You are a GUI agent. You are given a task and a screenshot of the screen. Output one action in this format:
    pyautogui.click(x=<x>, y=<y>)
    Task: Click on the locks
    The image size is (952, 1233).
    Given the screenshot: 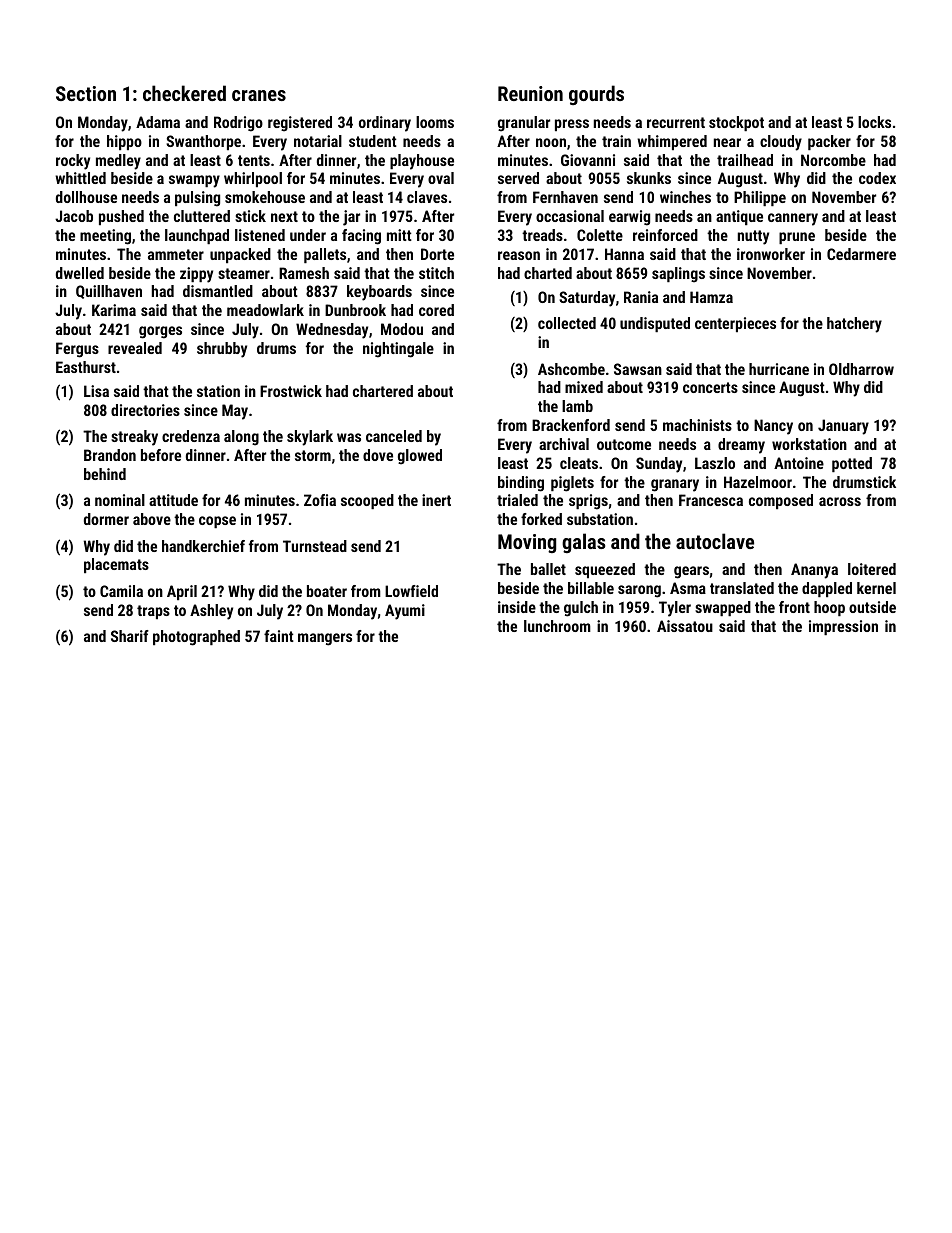 What is the action you would take?
    pyautogui.click(x=874, y=122)
